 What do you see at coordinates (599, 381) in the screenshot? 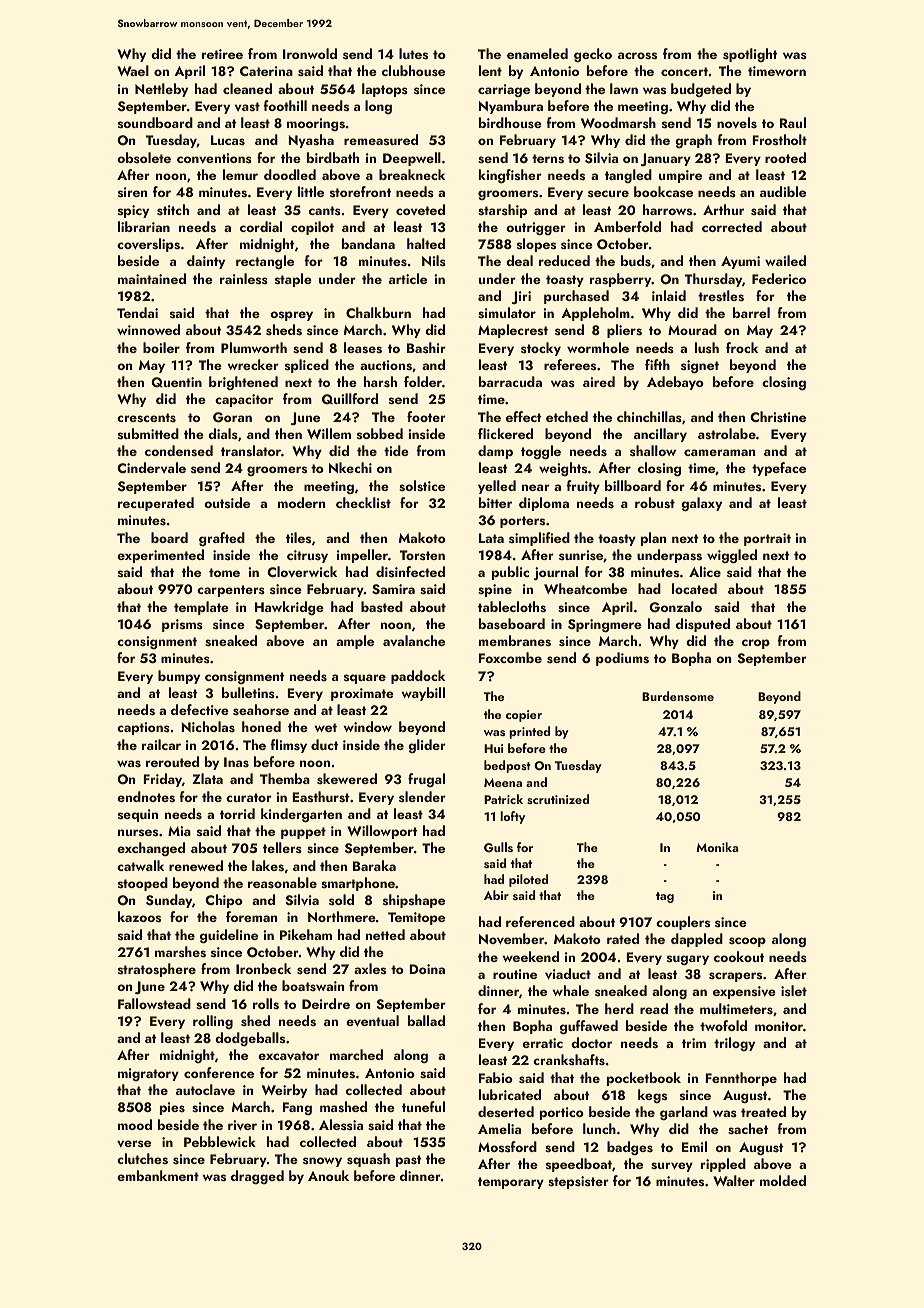
I see `aired` at bounding box center [599, 381].
